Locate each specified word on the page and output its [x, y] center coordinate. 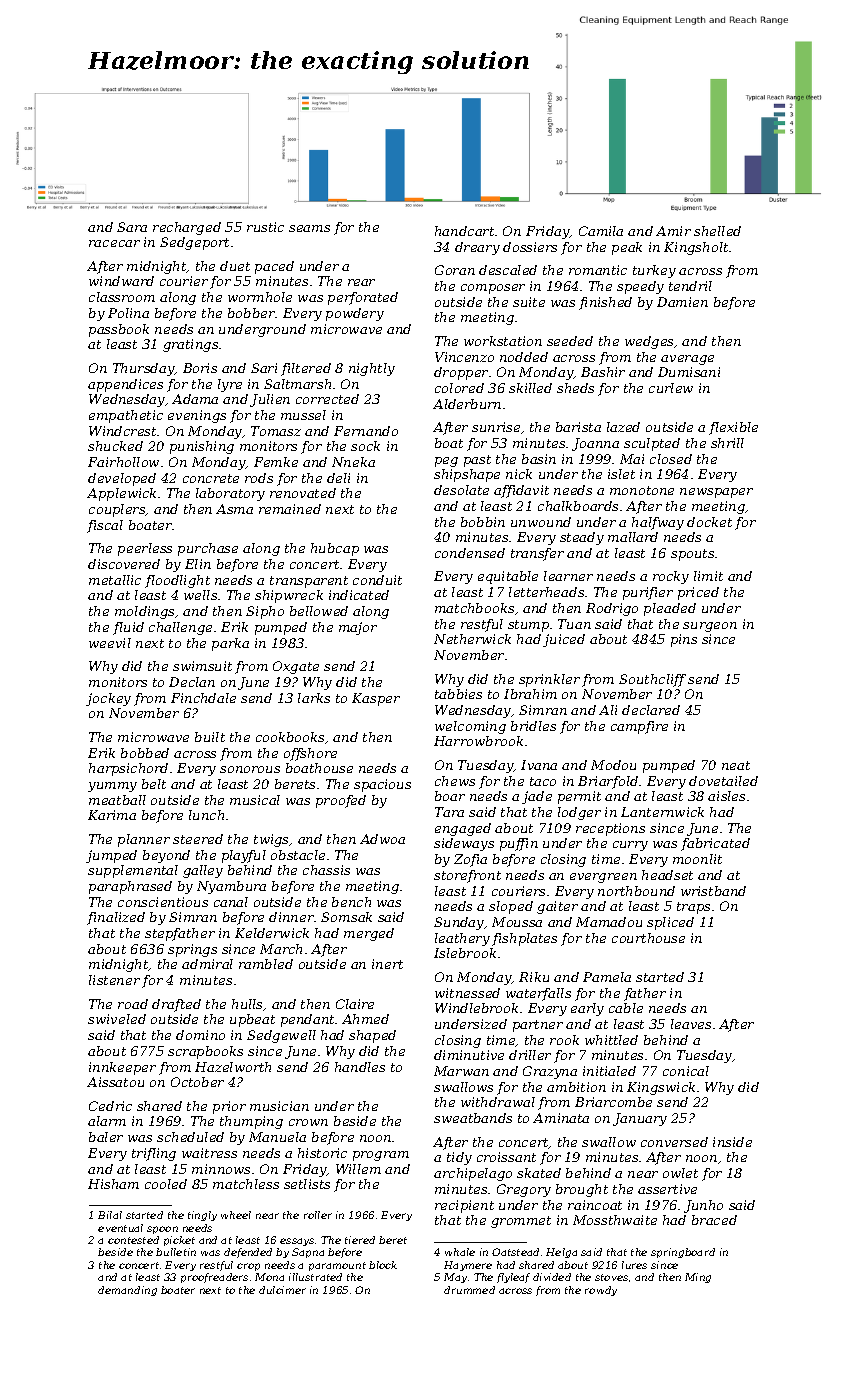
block [383, 1265]
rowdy [601, 1291]
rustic [265, 227]
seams [309, 228]
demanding [127, 1291]
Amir [673, 231]
